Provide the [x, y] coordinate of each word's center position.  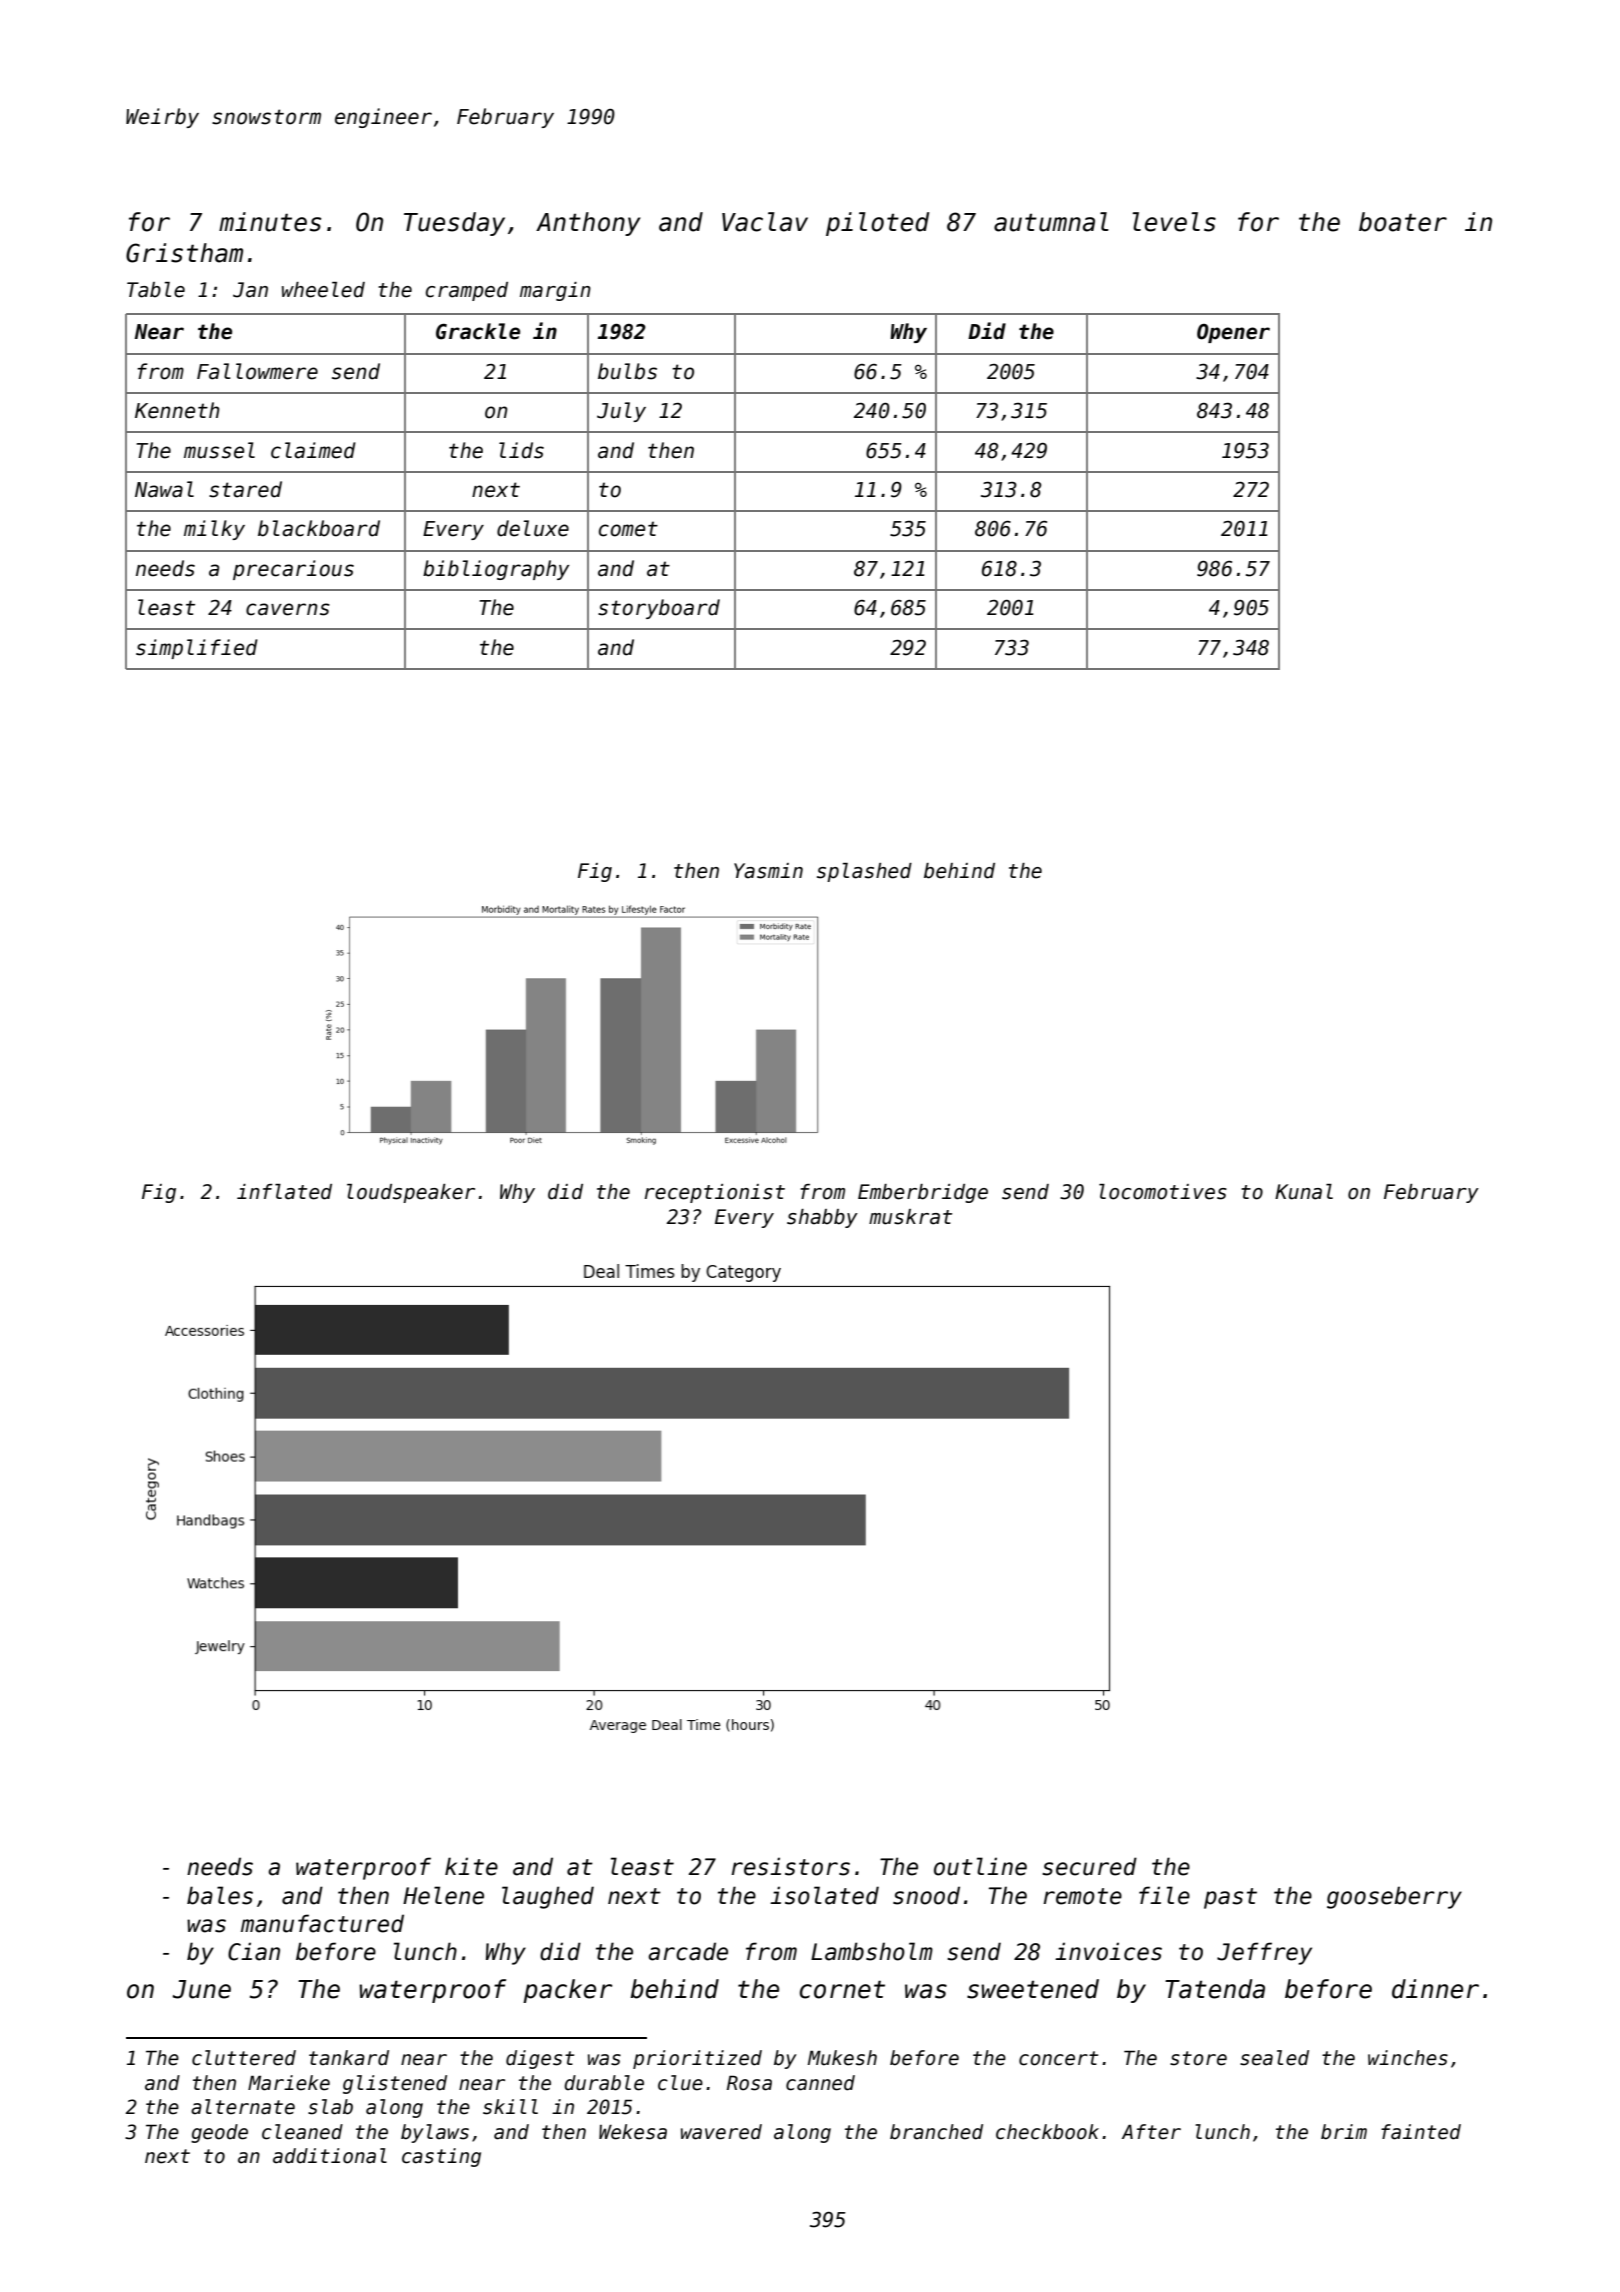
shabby [822, 1218]
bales [220, 1895]
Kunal [1304, 1192]
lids [521, 450]
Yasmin [768, 871]
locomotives [1163, 1192]
